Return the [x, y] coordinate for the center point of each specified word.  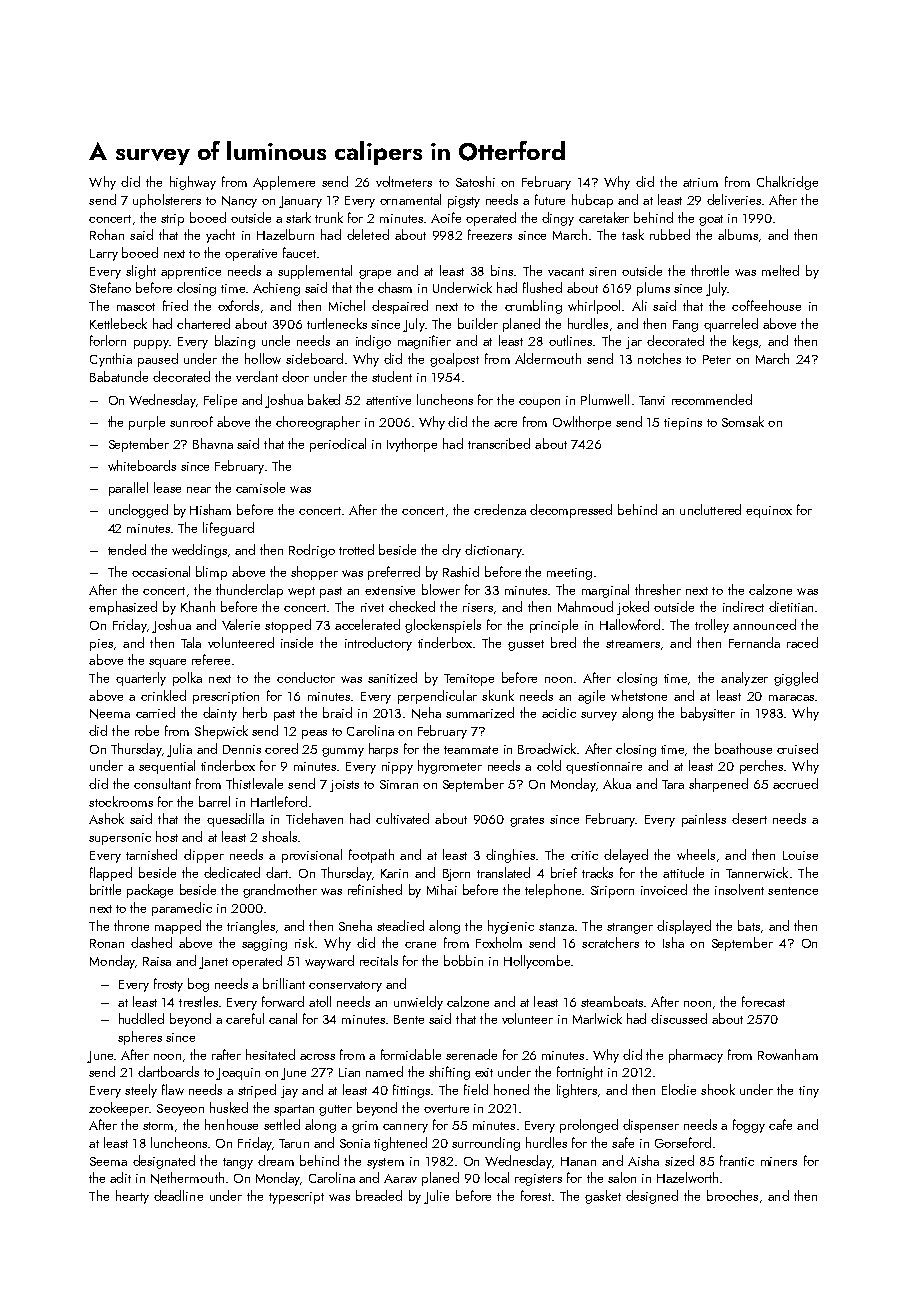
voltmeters [404, 181]
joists [344, 786]
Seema [108, 1161]
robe [147, 730]
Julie [436, 1197]
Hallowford [630, 624]
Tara [673, 784]
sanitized [392, 677]
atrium [700, 182]
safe [623, 1142]
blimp [211, 573]
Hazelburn [285, 234]
